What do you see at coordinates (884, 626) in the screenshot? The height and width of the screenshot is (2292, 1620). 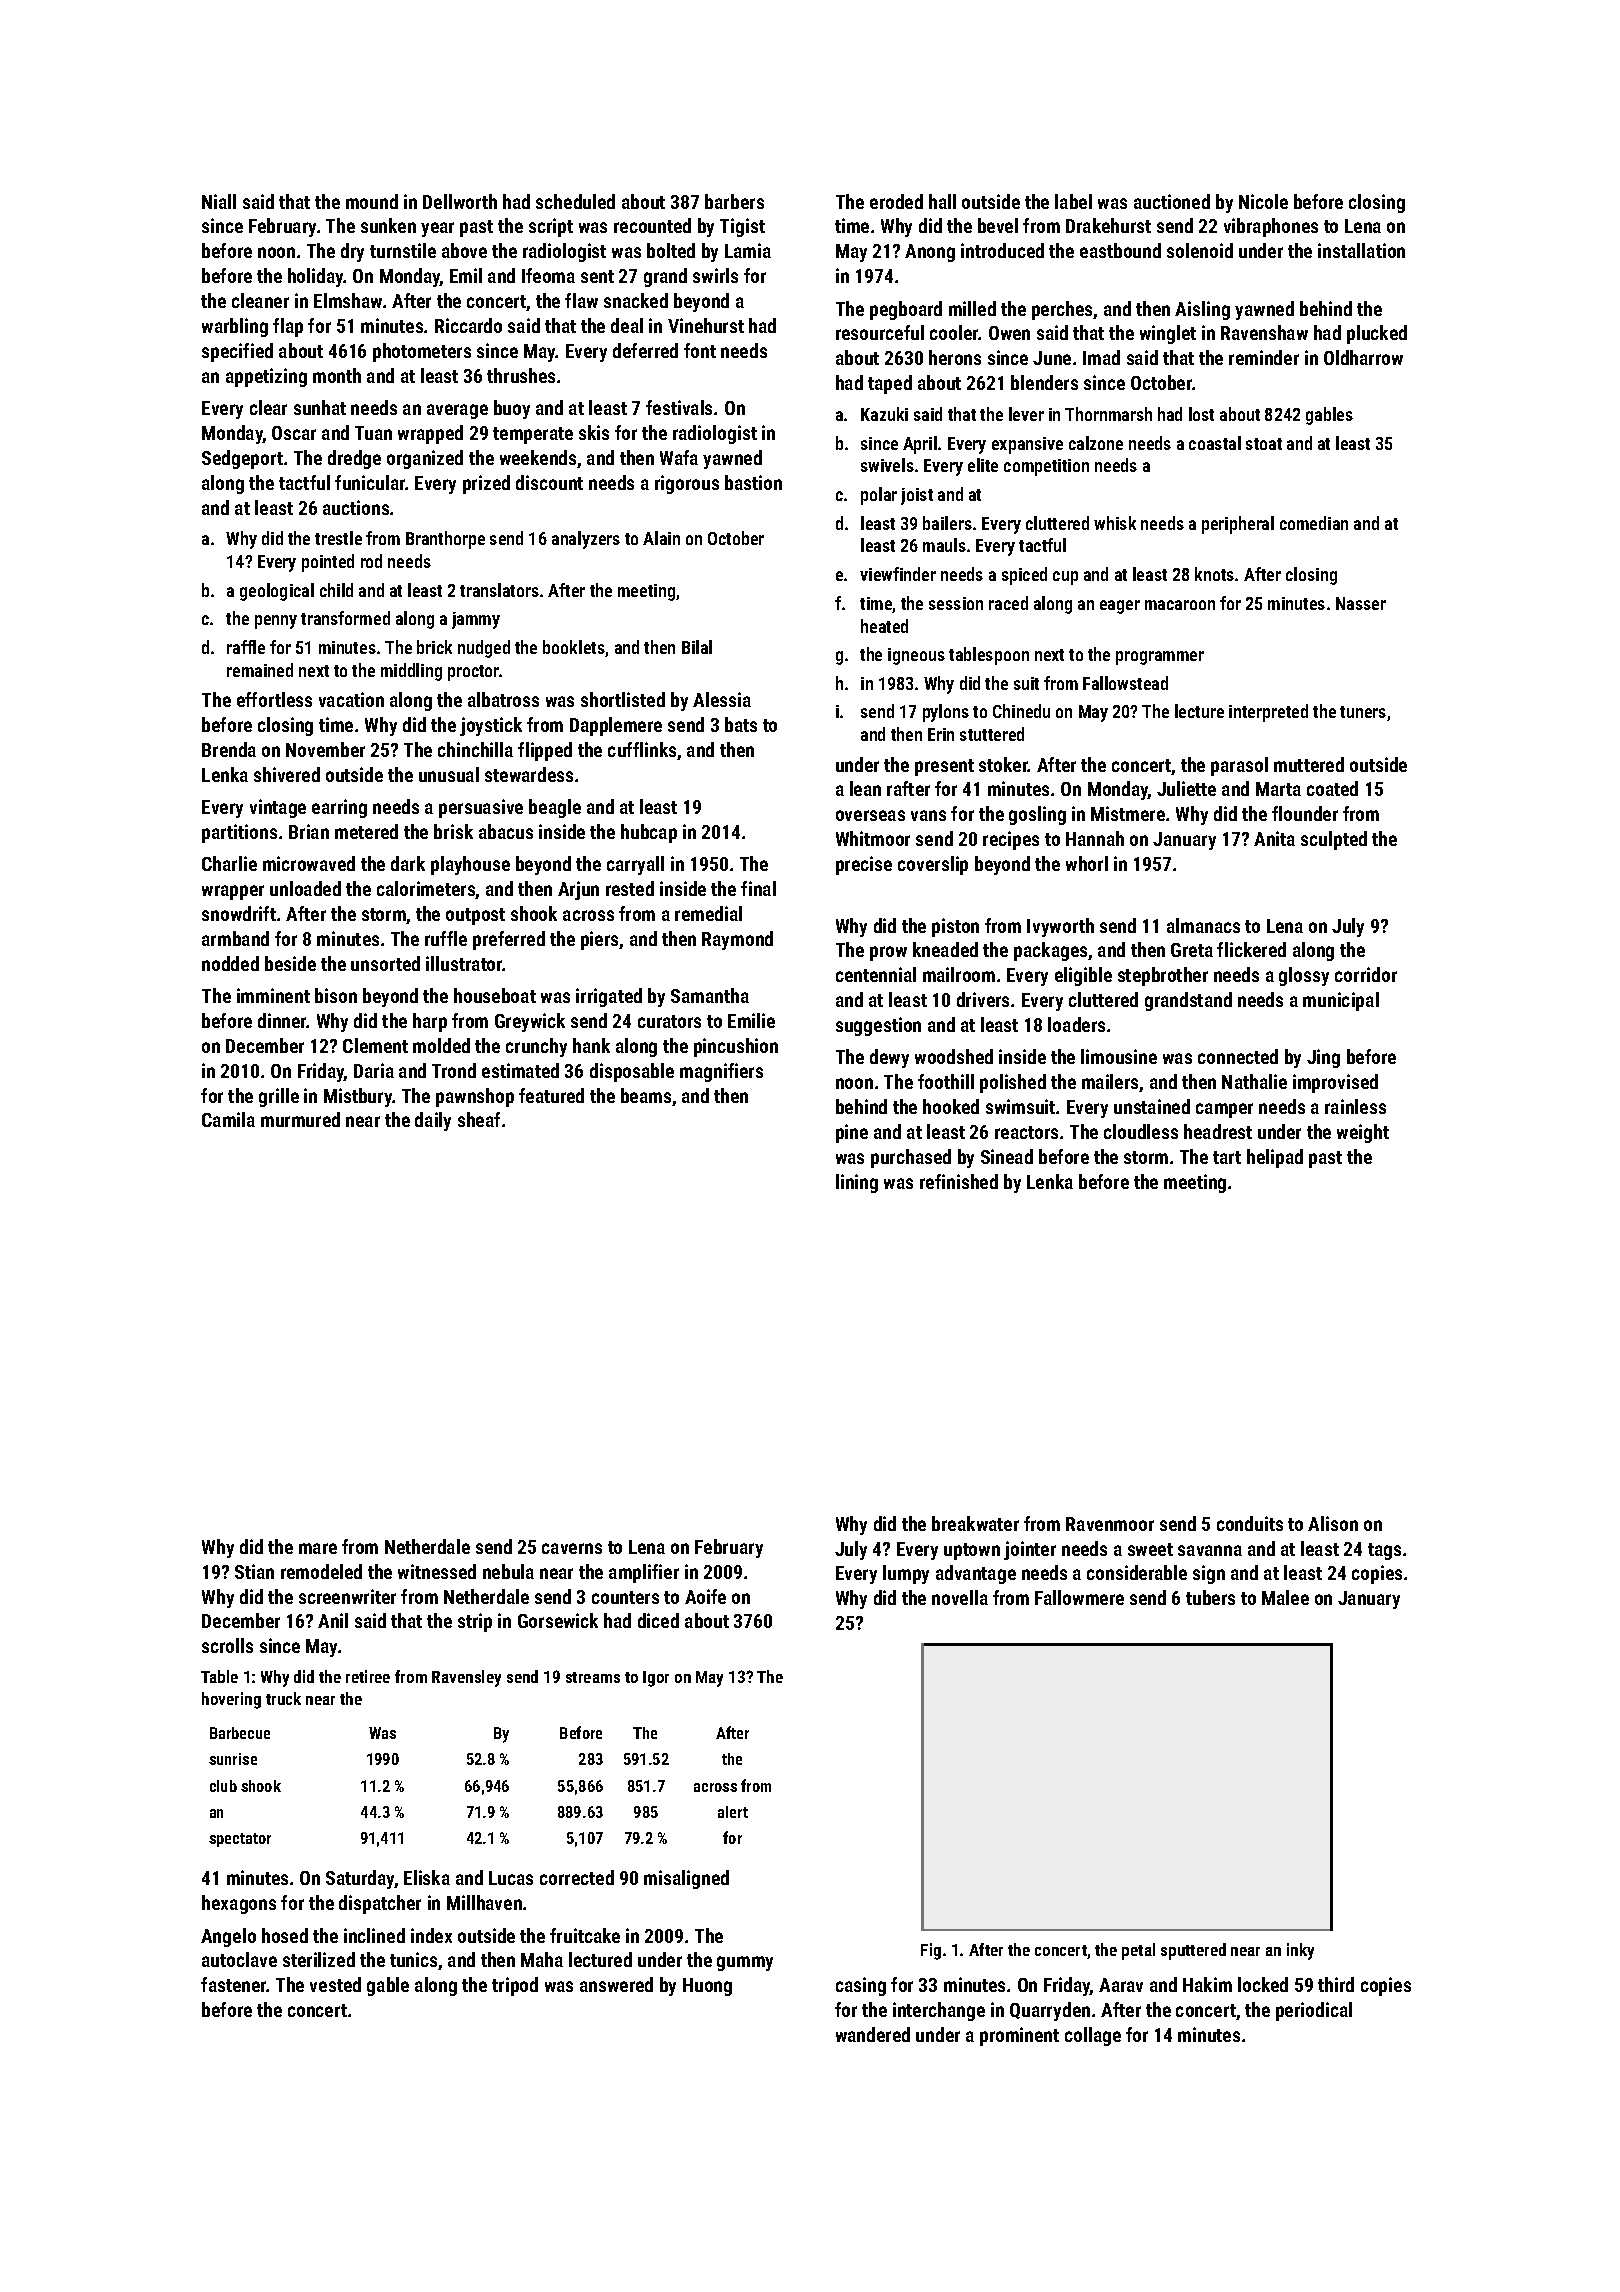 I see `heated` at bounding box center [884, 626].
